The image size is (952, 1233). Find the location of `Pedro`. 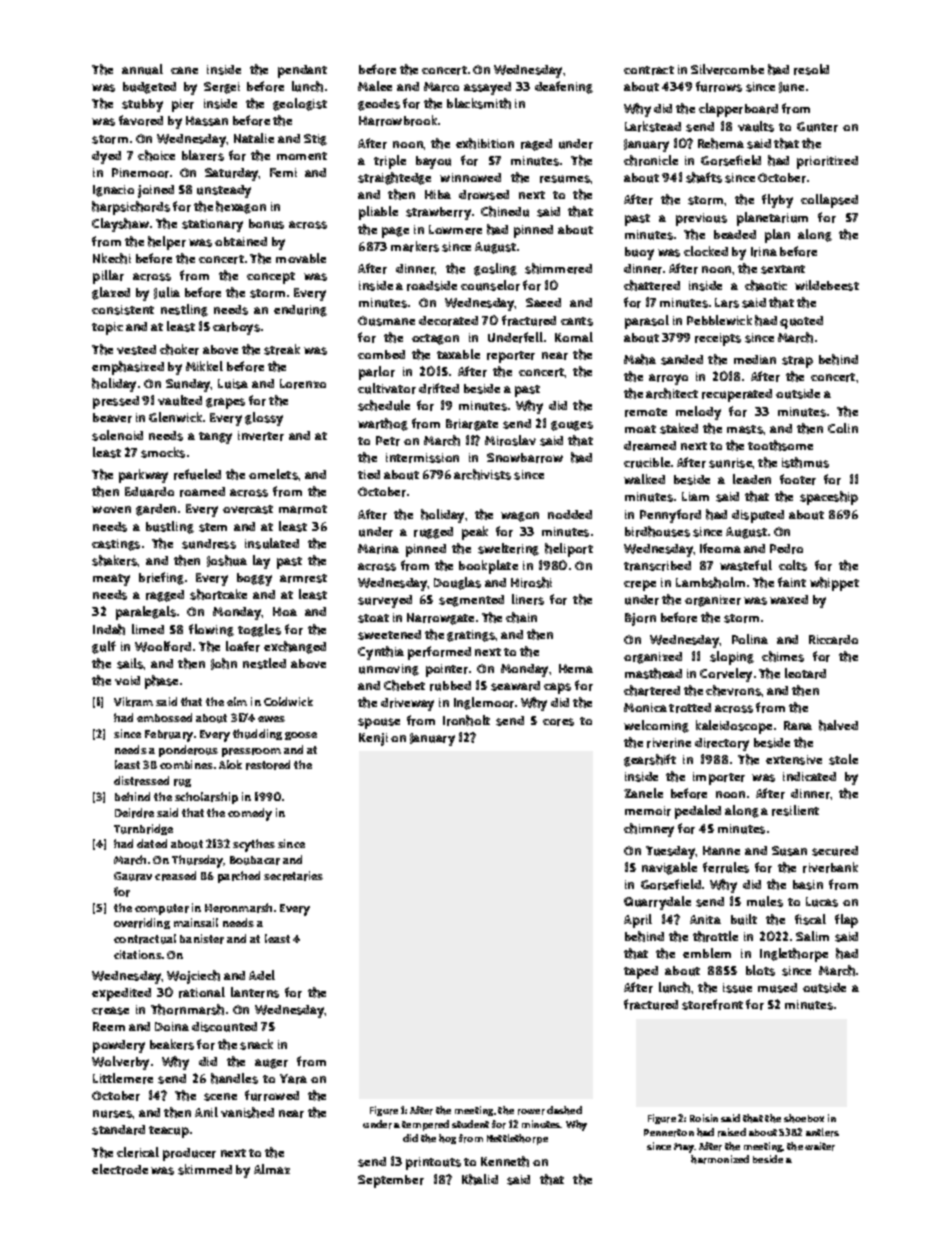

Pedro is located at coordinates (786, 549).
